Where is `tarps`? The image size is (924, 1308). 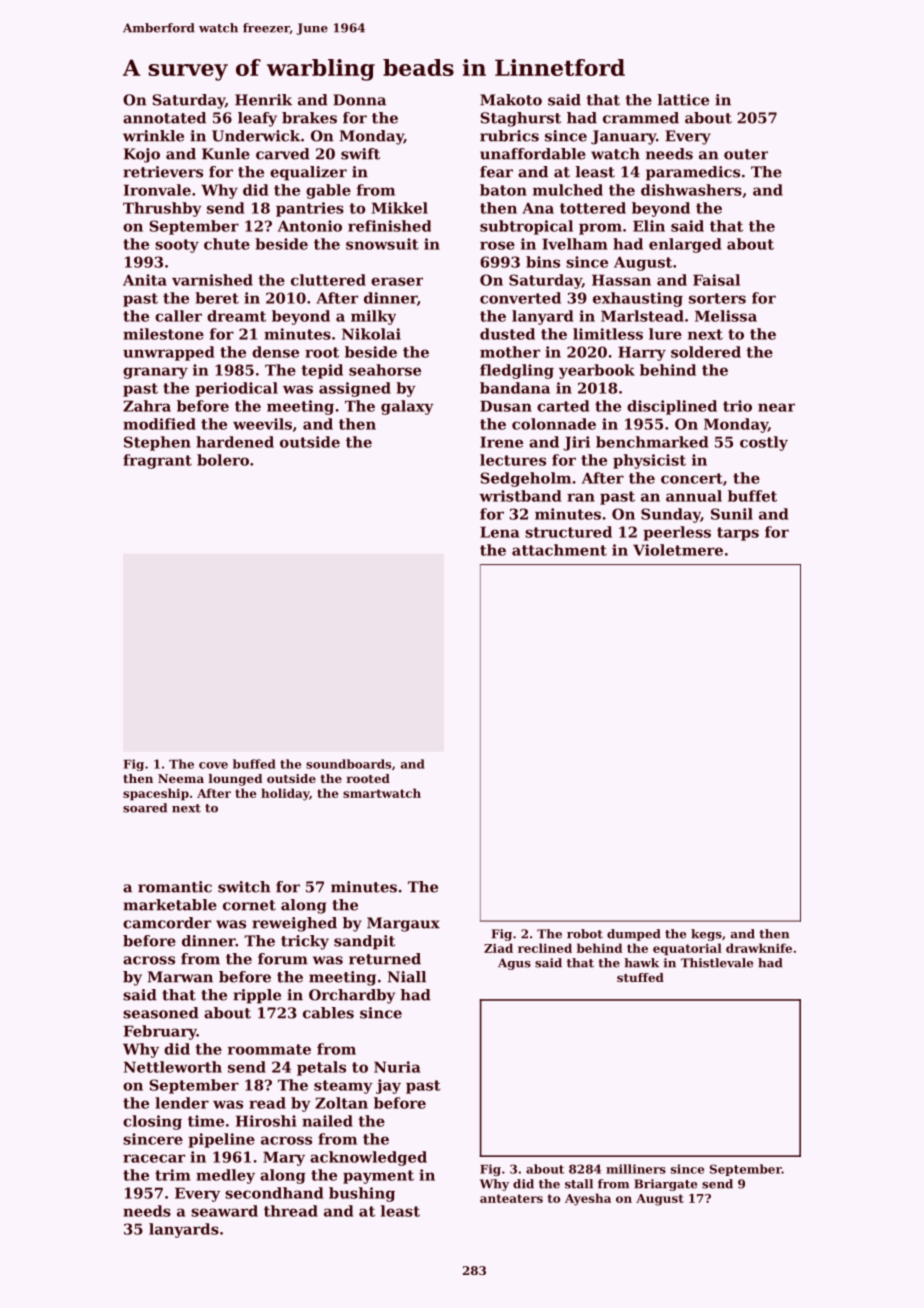
tarps is located at coordinates (738, 534).
